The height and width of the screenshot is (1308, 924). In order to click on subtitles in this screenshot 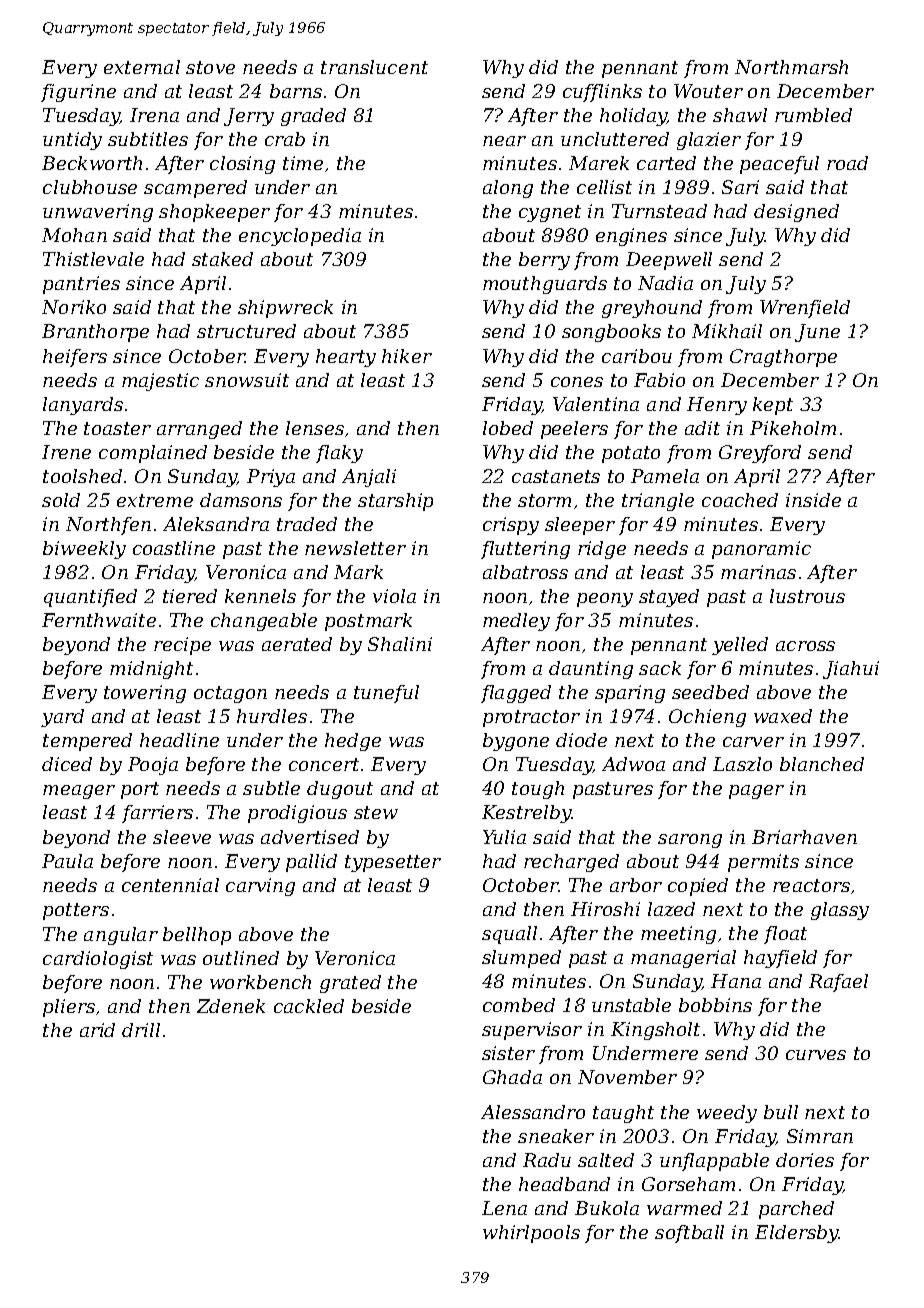, I will do `click(148, 139)`.
